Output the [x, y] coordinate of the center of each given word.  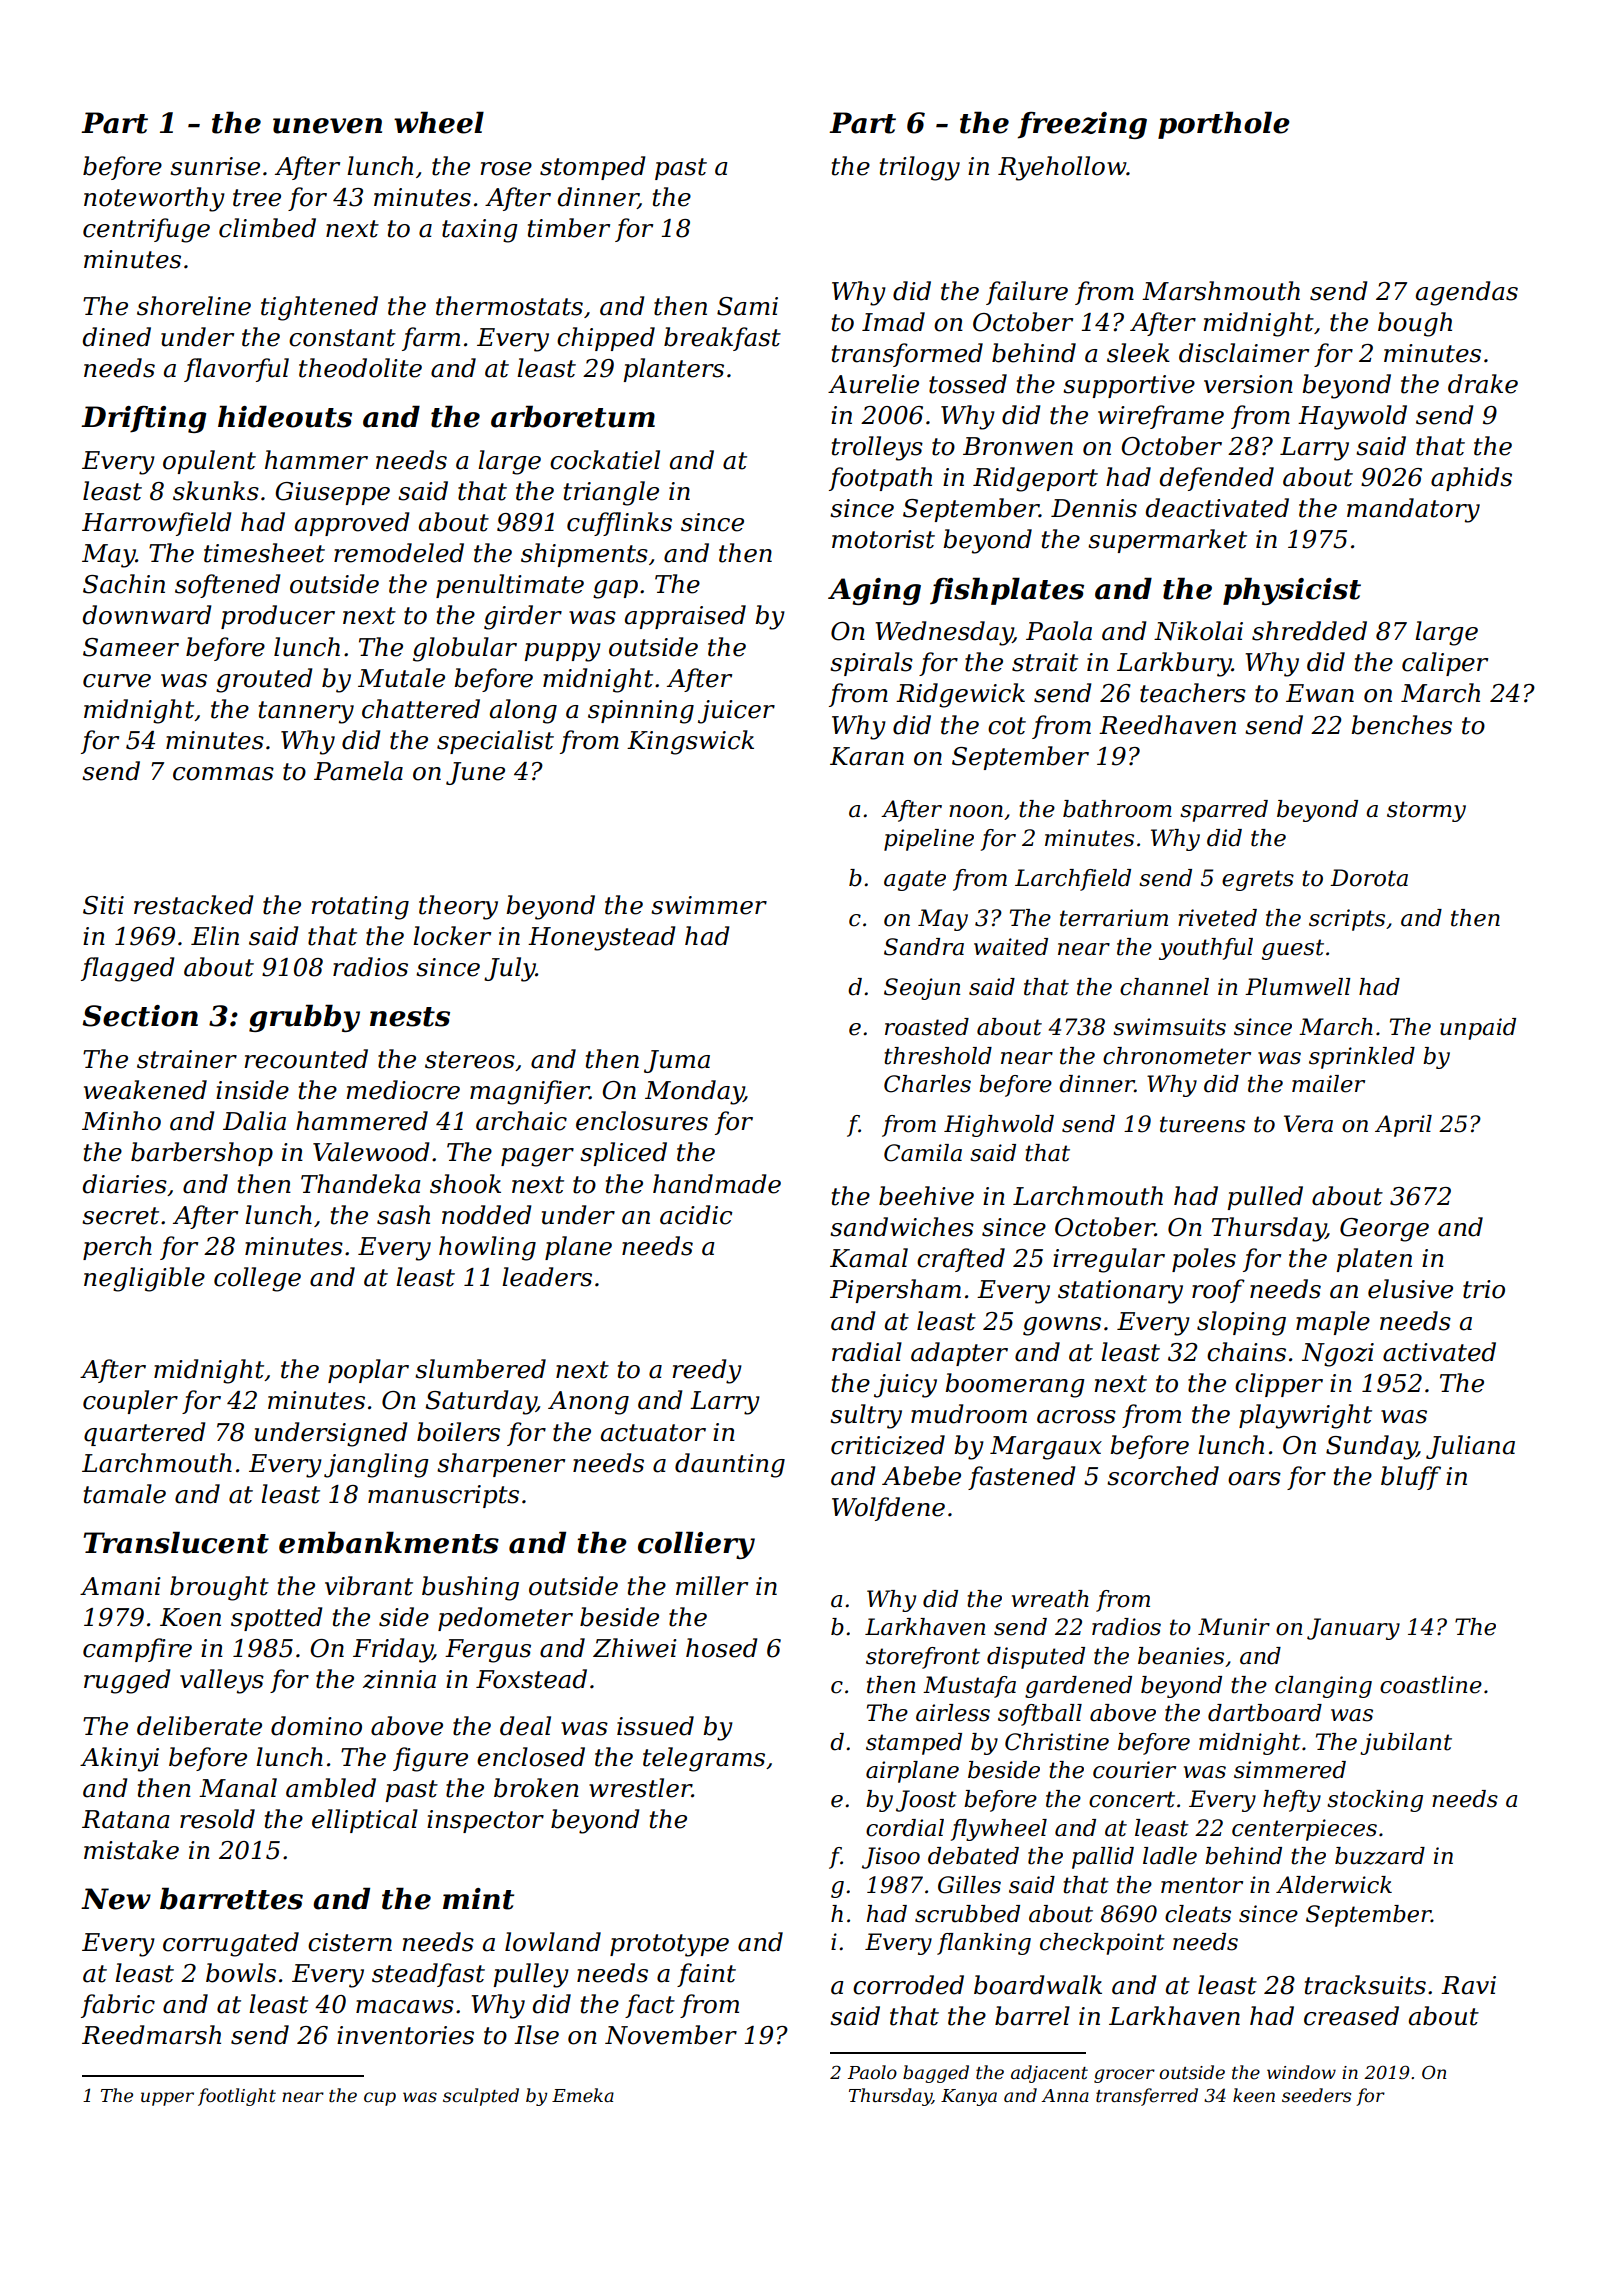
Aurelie [873, 384]
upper [167, 2099]
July [510, 969]
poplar [368, 1371]
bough [1415, 324]
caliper [1445, 664]
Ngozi [1338, 1355]
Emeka [583, 2095]
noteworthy [154, 199]
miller [712, 1586]
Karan [867, 756]
